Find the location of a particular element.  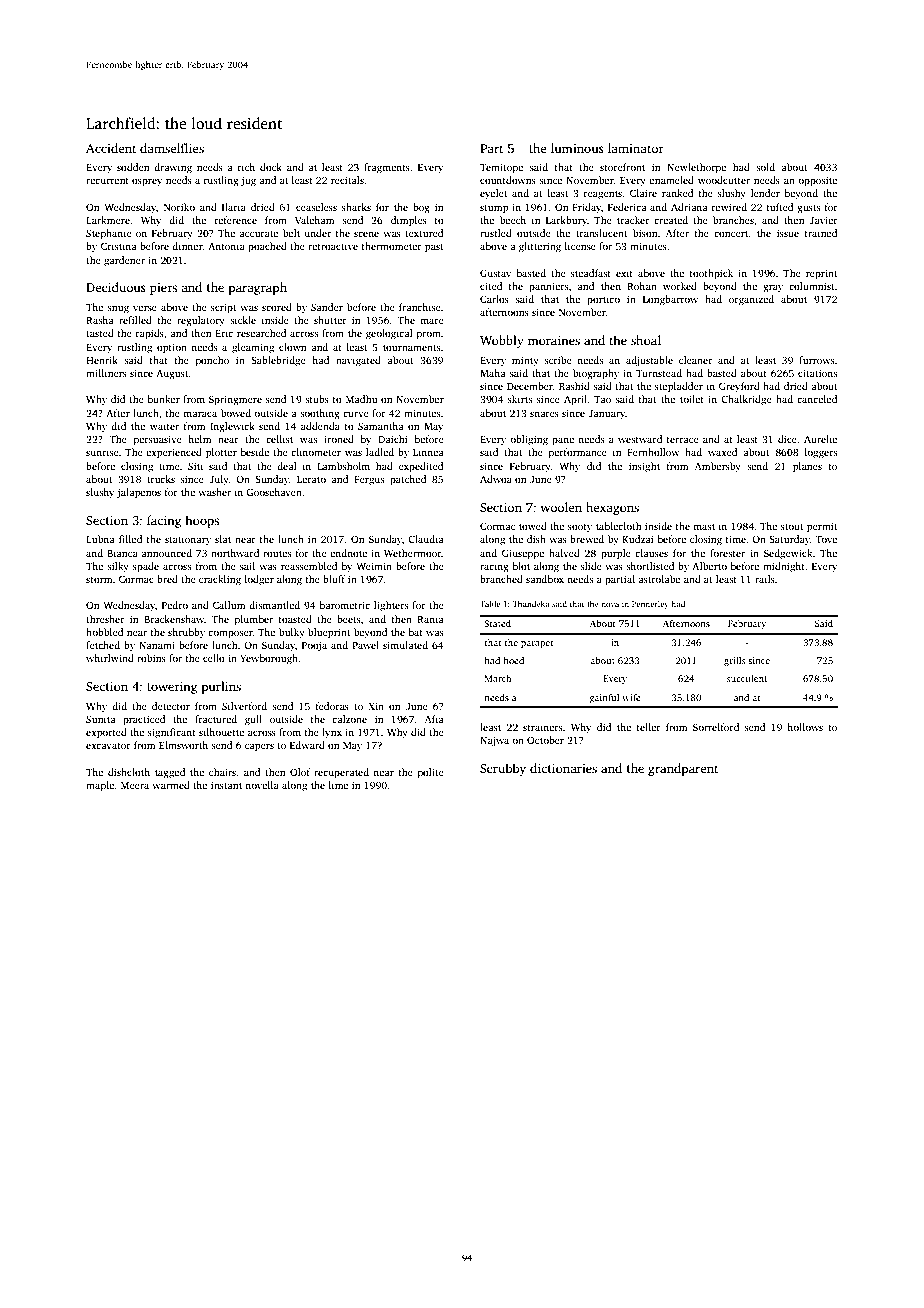

polite is located at coordinates (431, 773).
